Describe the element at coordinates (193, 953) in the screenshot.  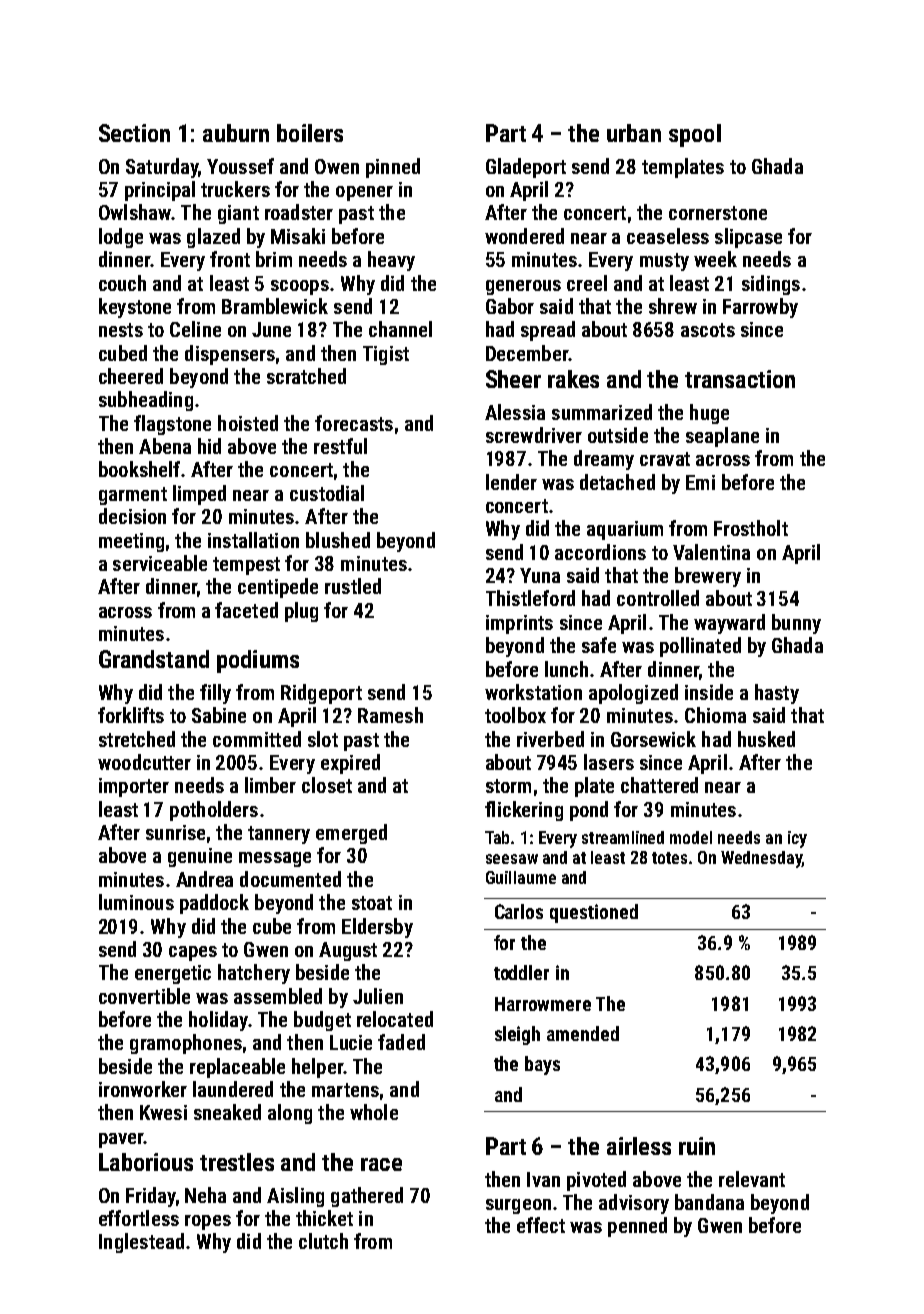
I see `capes` at that location.
